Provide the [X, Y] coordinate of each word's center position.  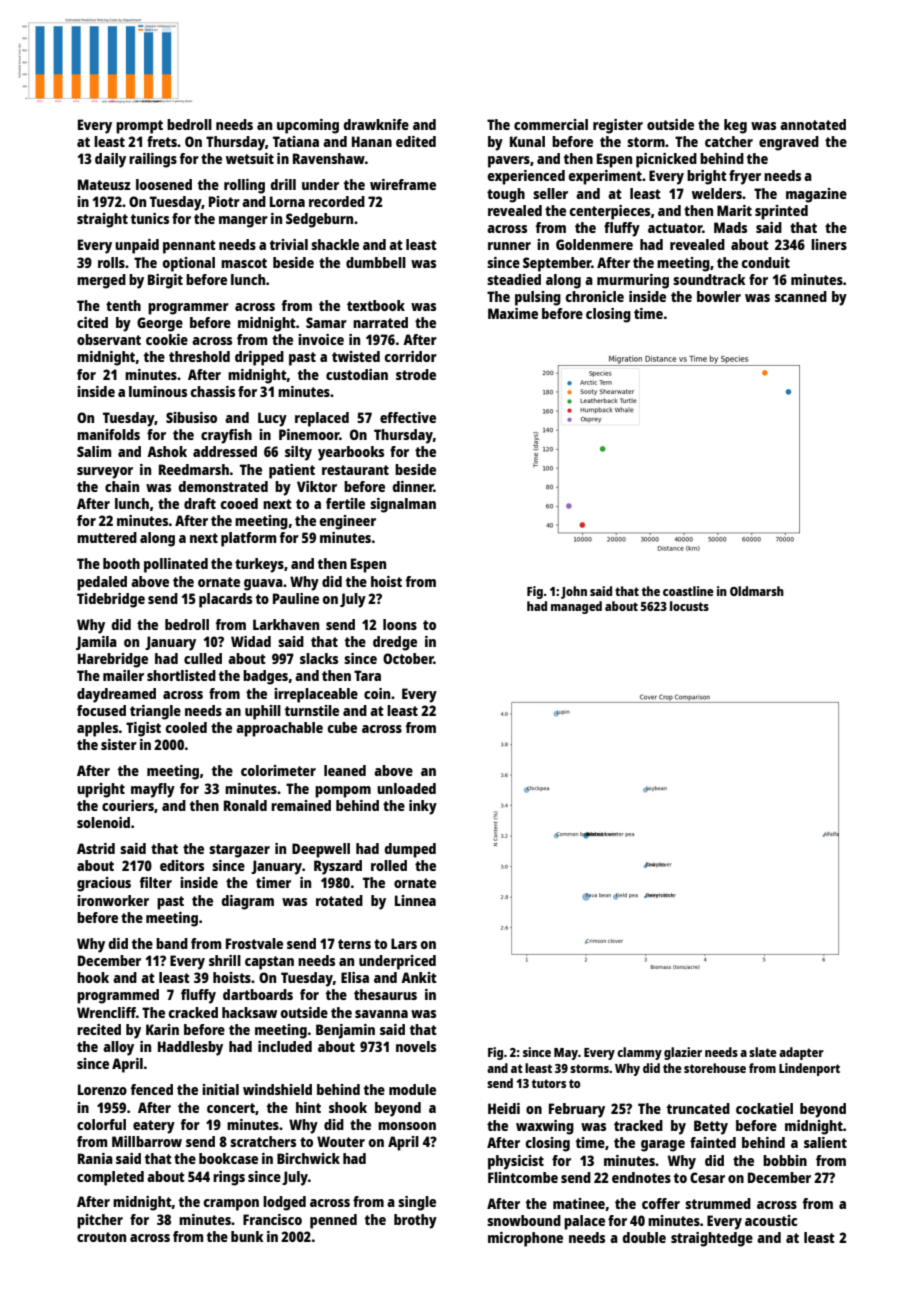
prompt [139, 127]
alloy [118, 1048]
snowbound [524, 1220]
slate [763, 1052]
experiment [605, 177]
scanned [801, 296]
